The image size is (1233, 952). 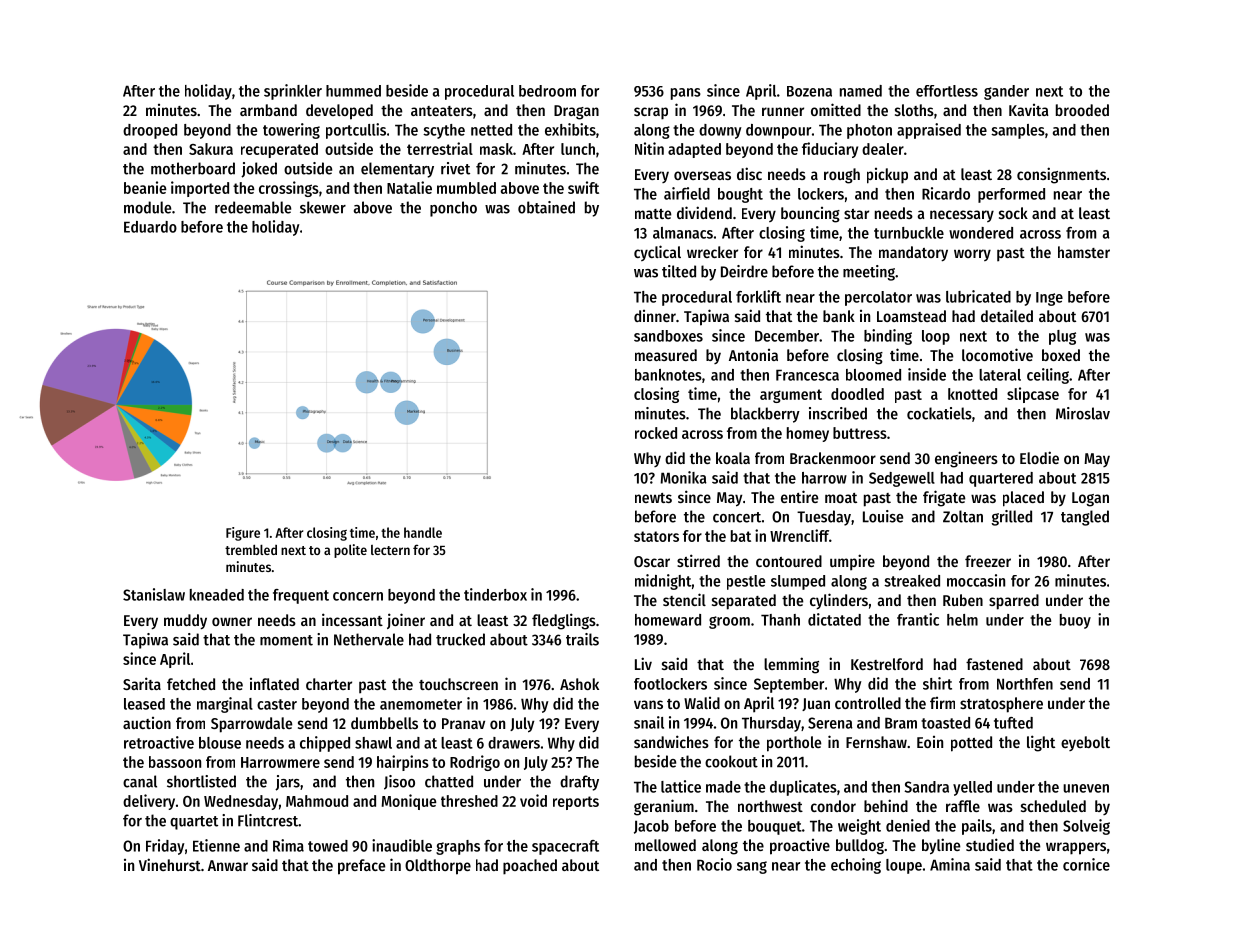 I want to click on sprinkler, so click(x=293, y=92).
